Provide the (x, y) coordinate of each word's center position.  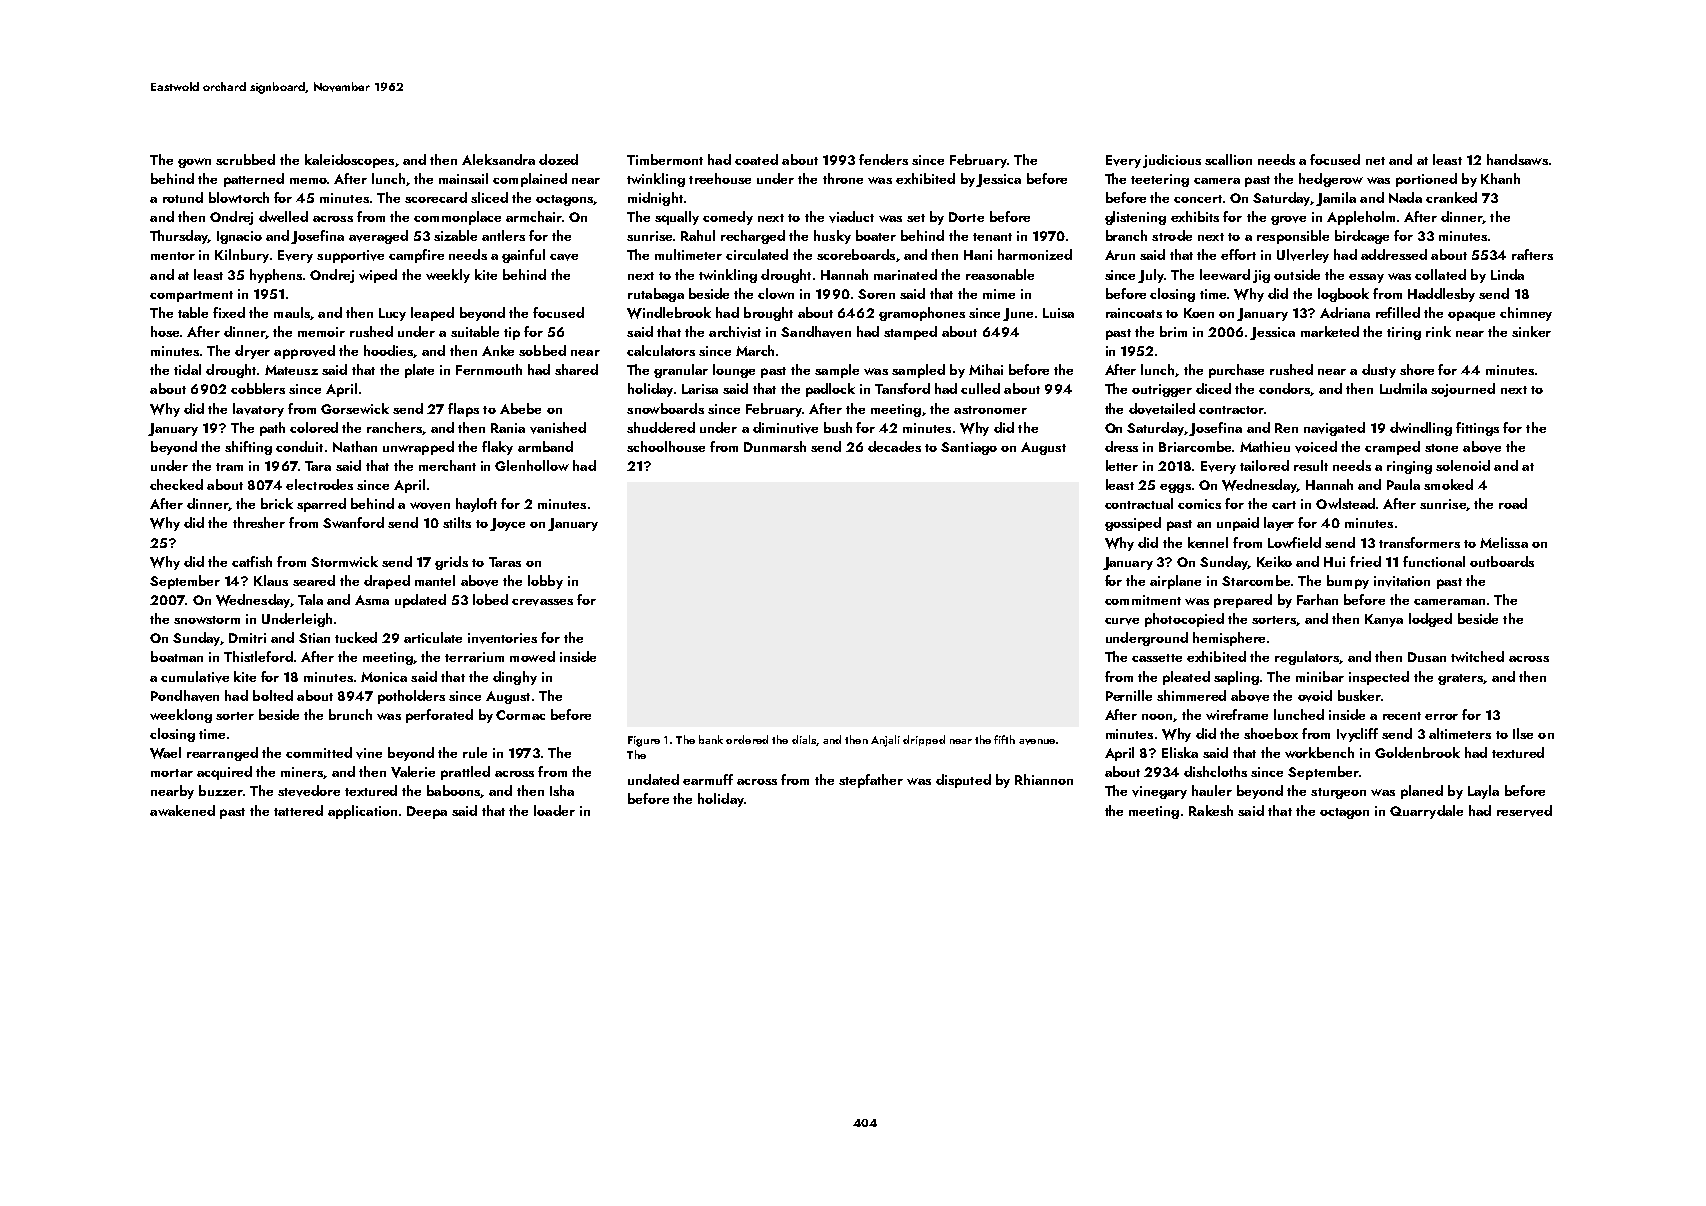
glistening (1135, 218)
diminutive (785, 428)
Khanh (1500, 178)
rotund (183, 197)
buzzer (221, 790)
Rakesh (1211, 810)
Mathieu (1265, 446)
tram (229, 467)
